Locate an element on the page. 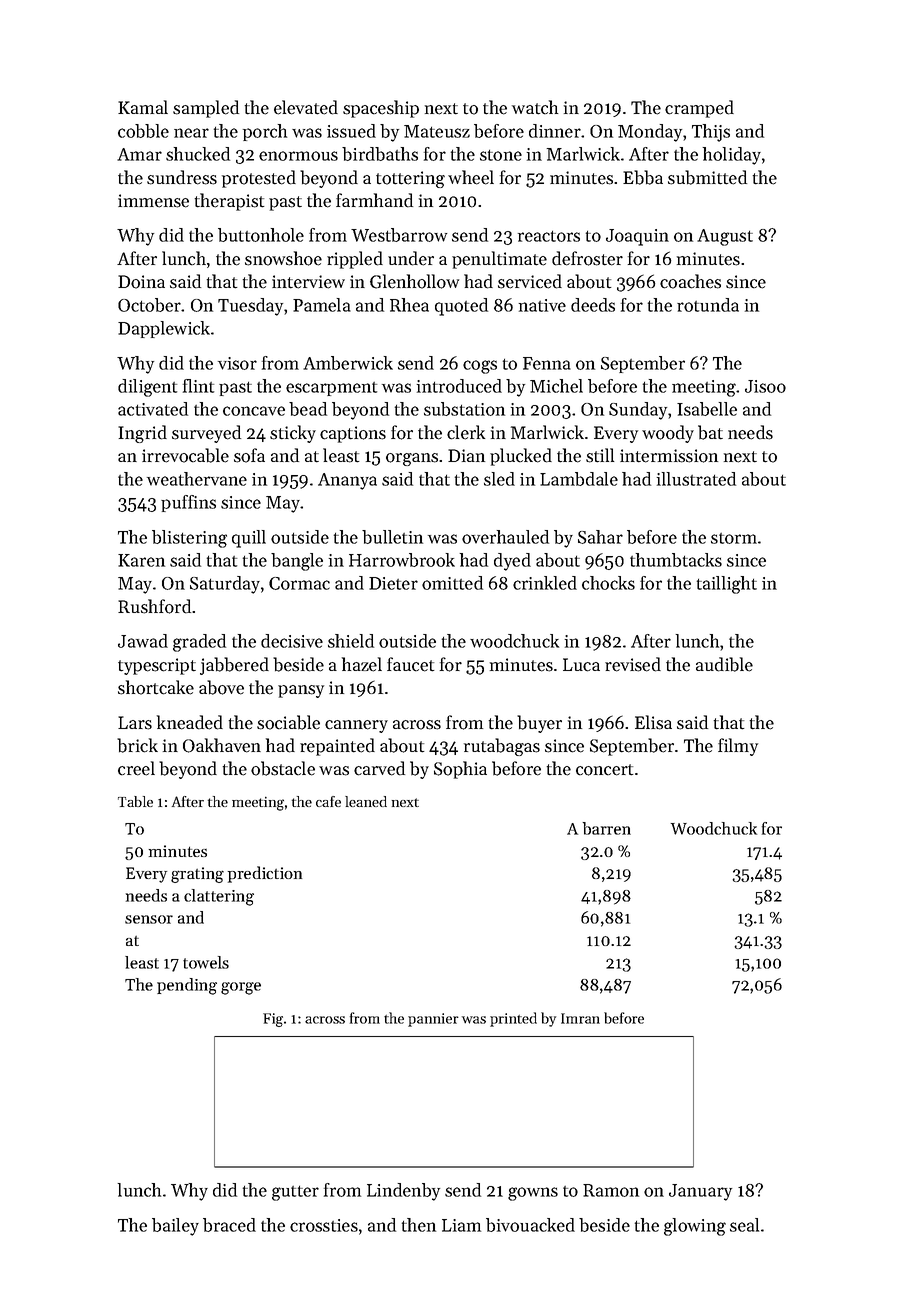  intermission is located at coordinates (669, 456).
